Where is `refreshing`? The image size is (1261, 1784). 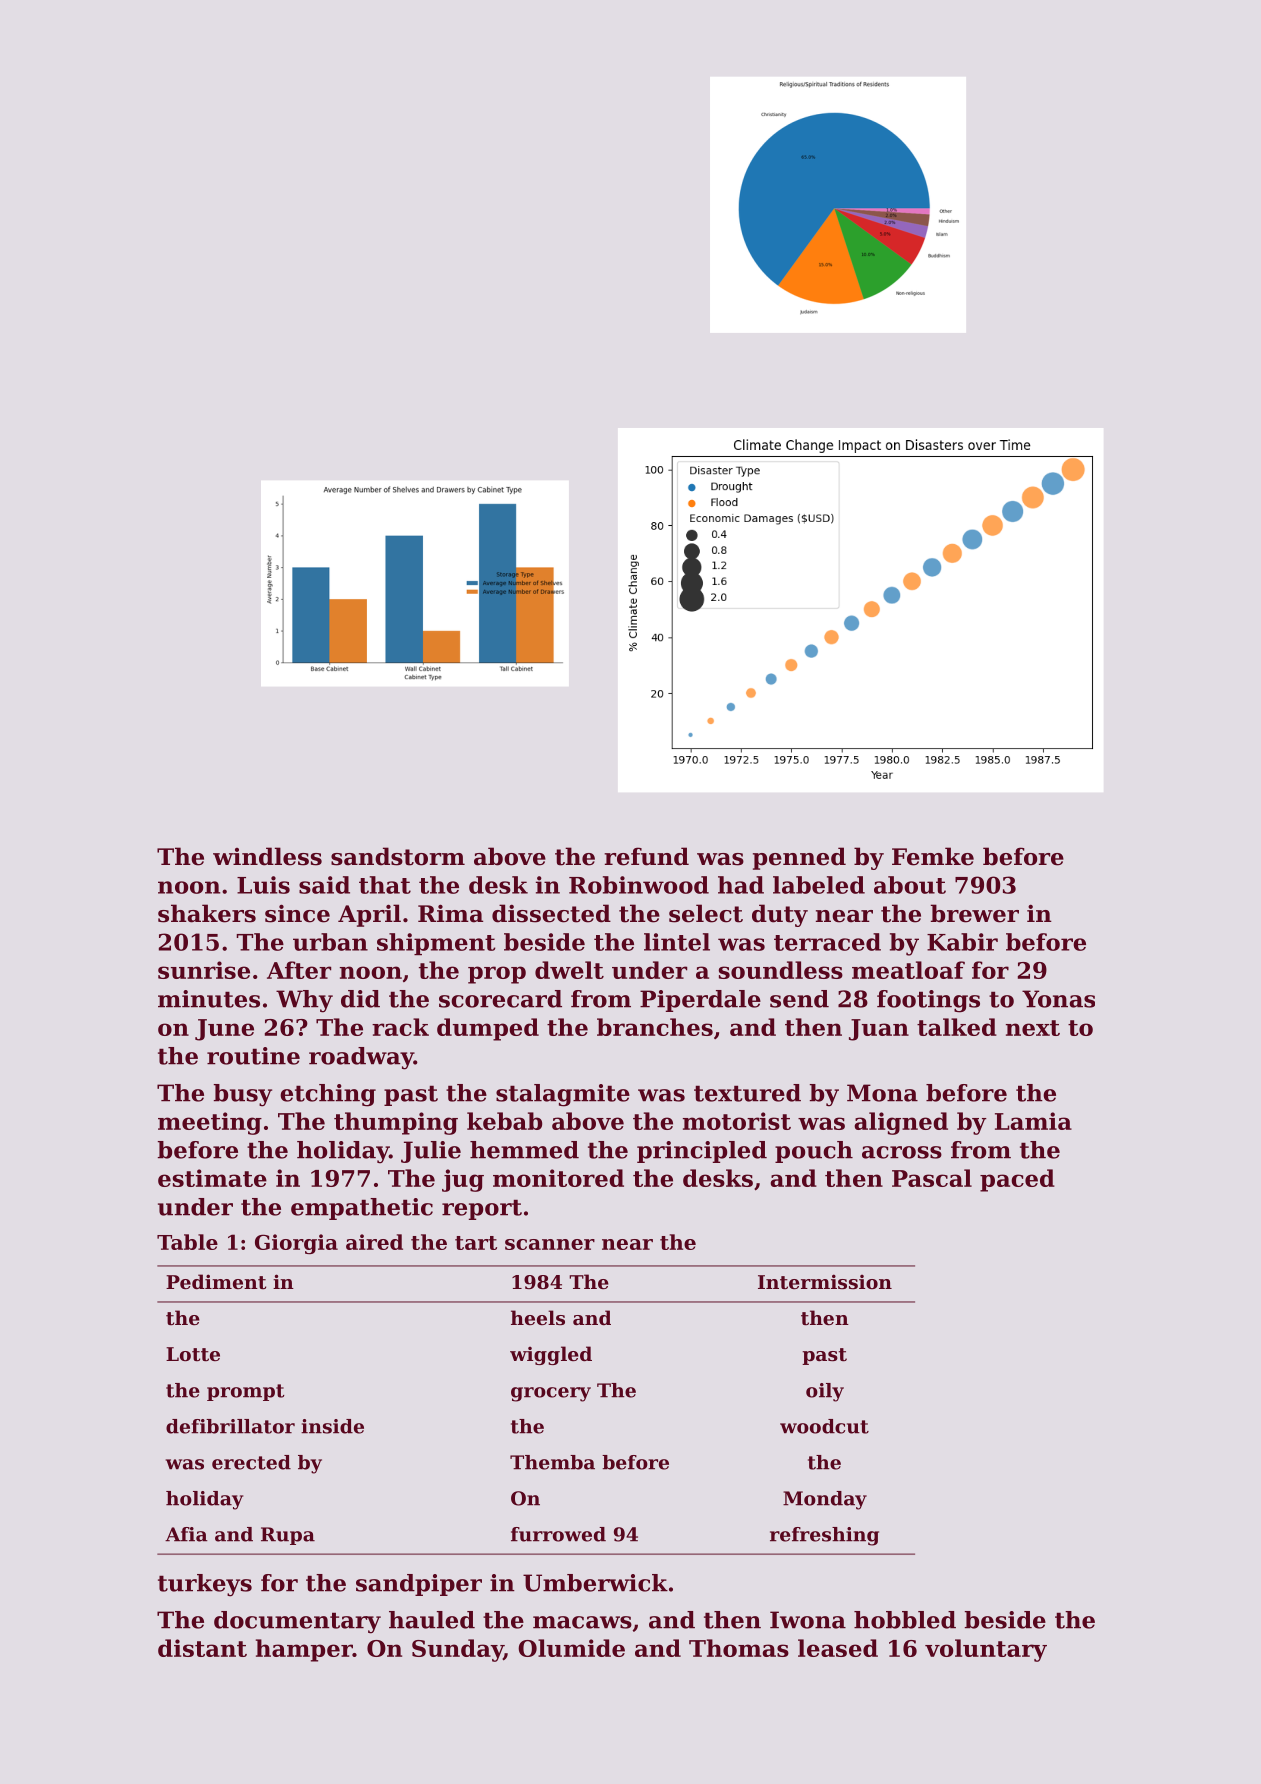
refreshing is located at coordinates (824, 1536).
